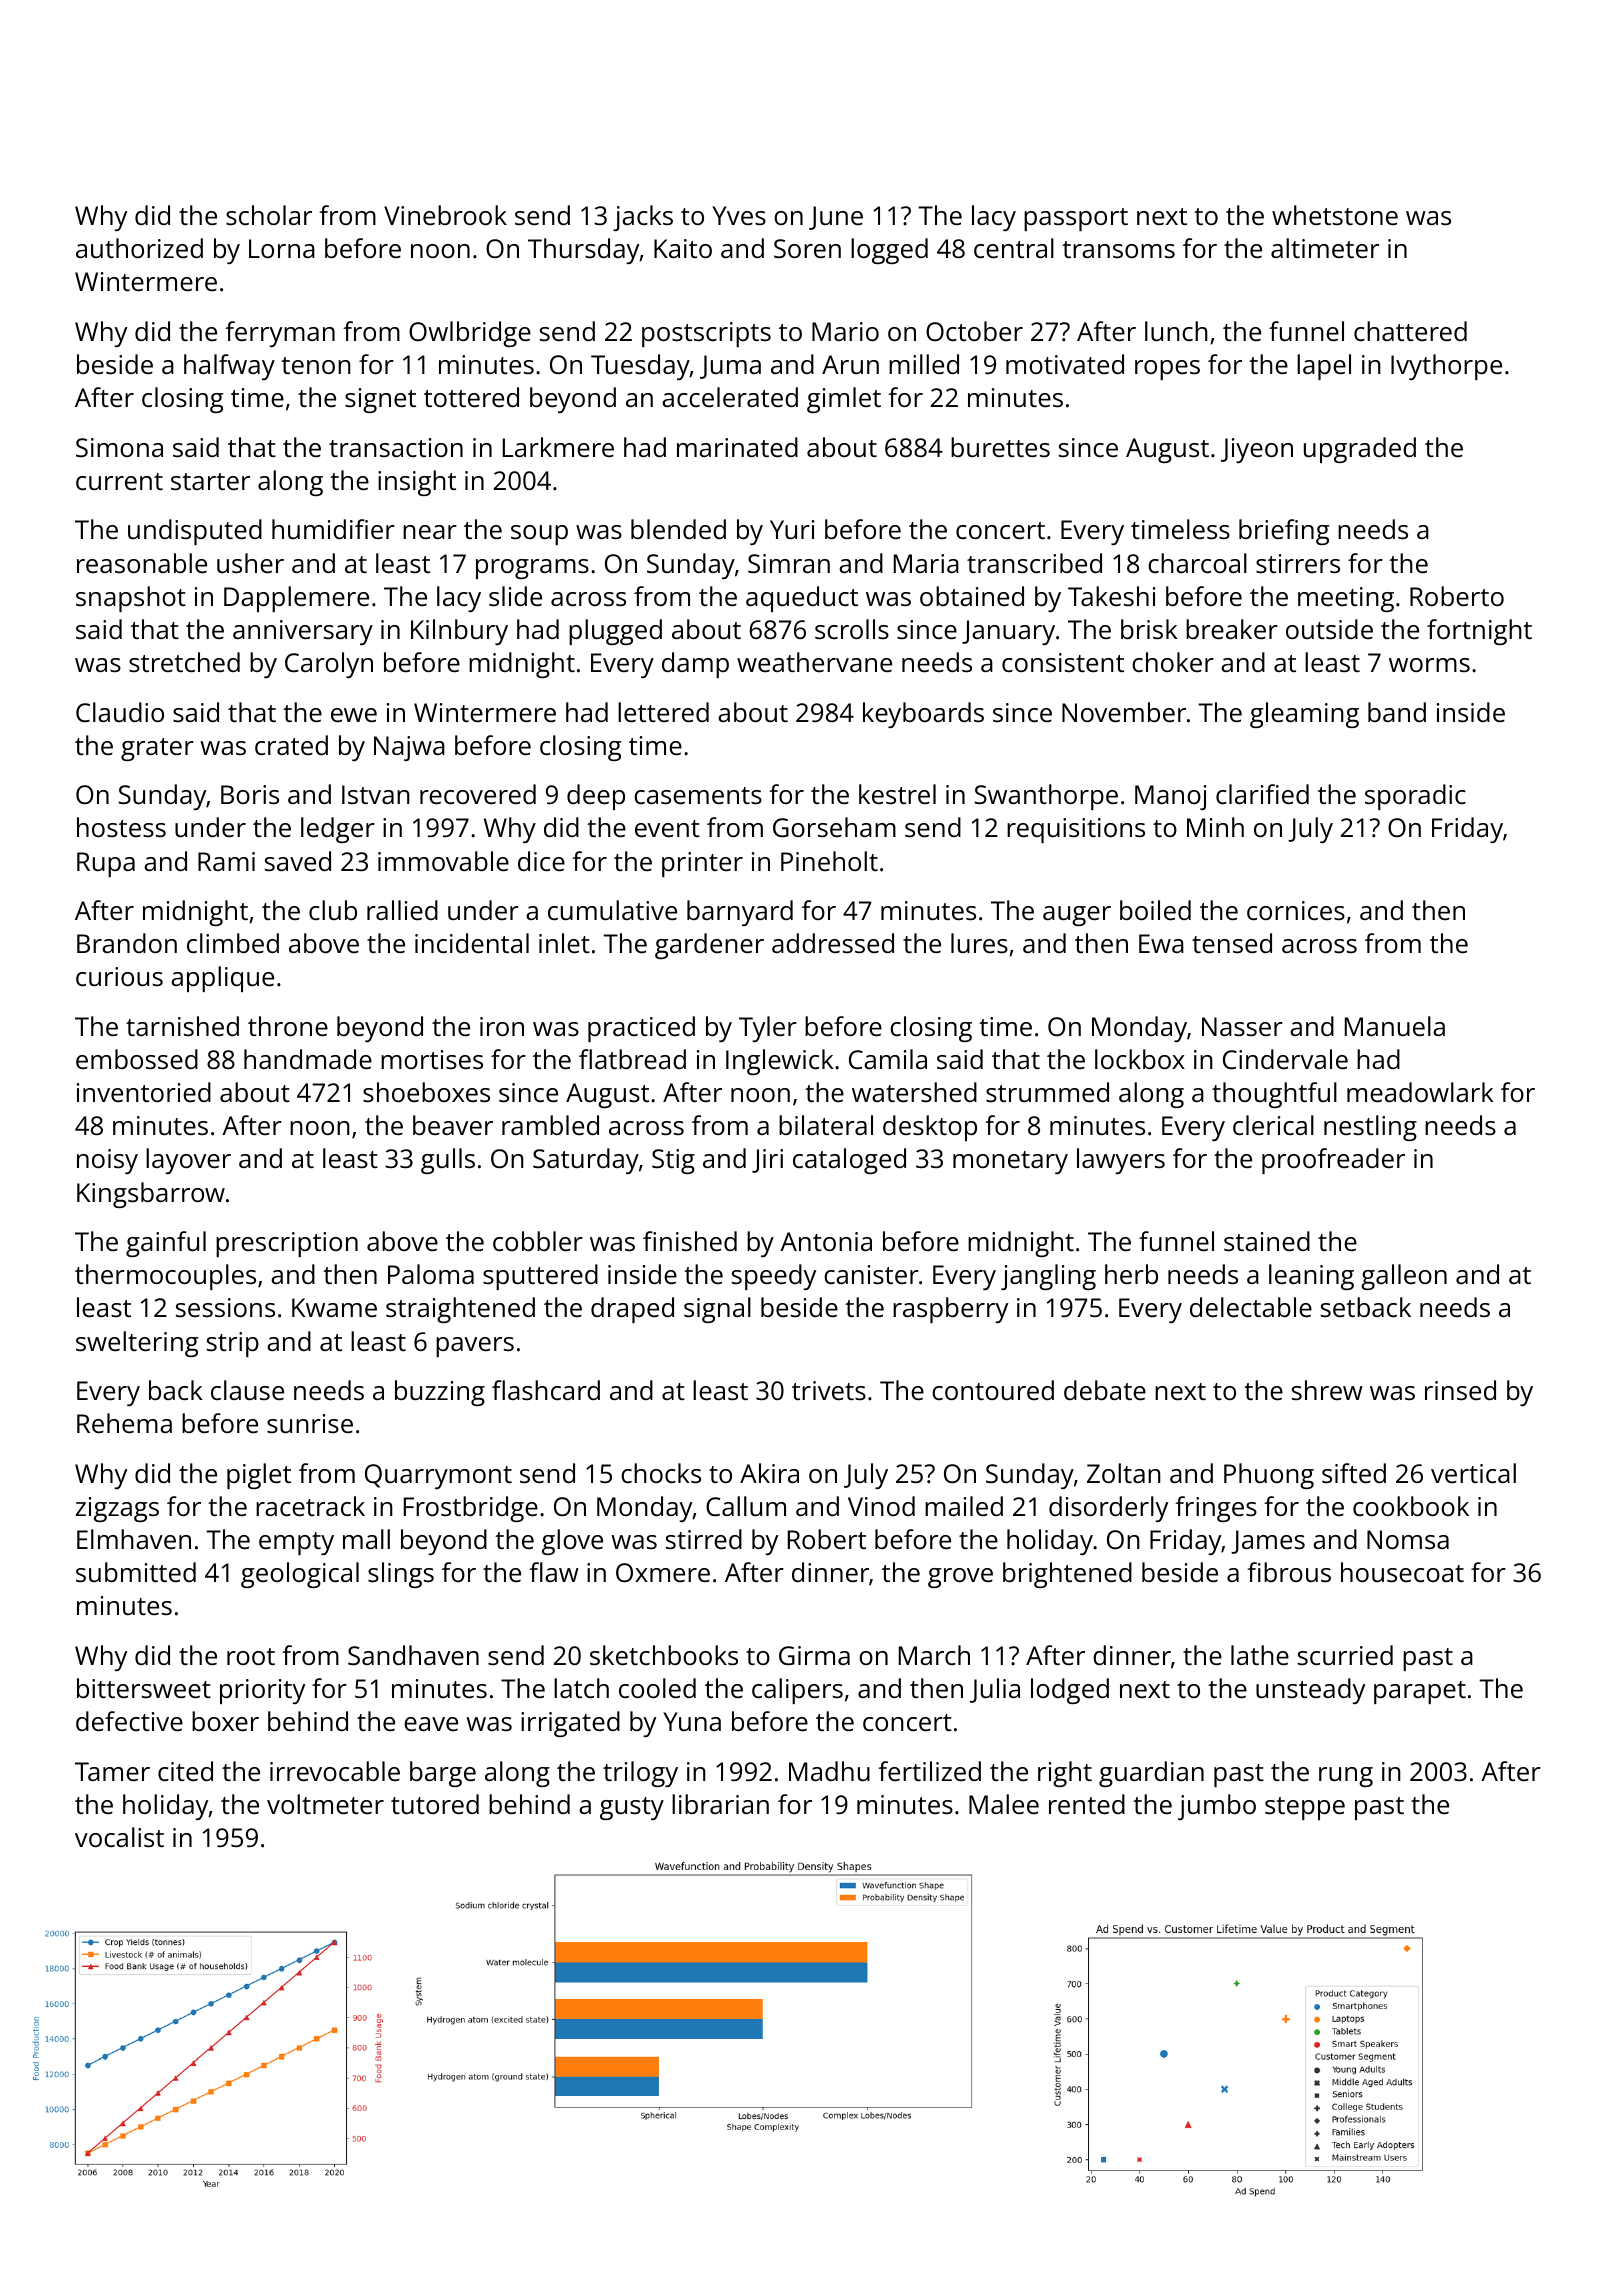 The width and height of the image is (1620, 2292). What do you see at coordinates (1076, 219) in the image?
I see `passport` at bounding box center [1076, 219].
